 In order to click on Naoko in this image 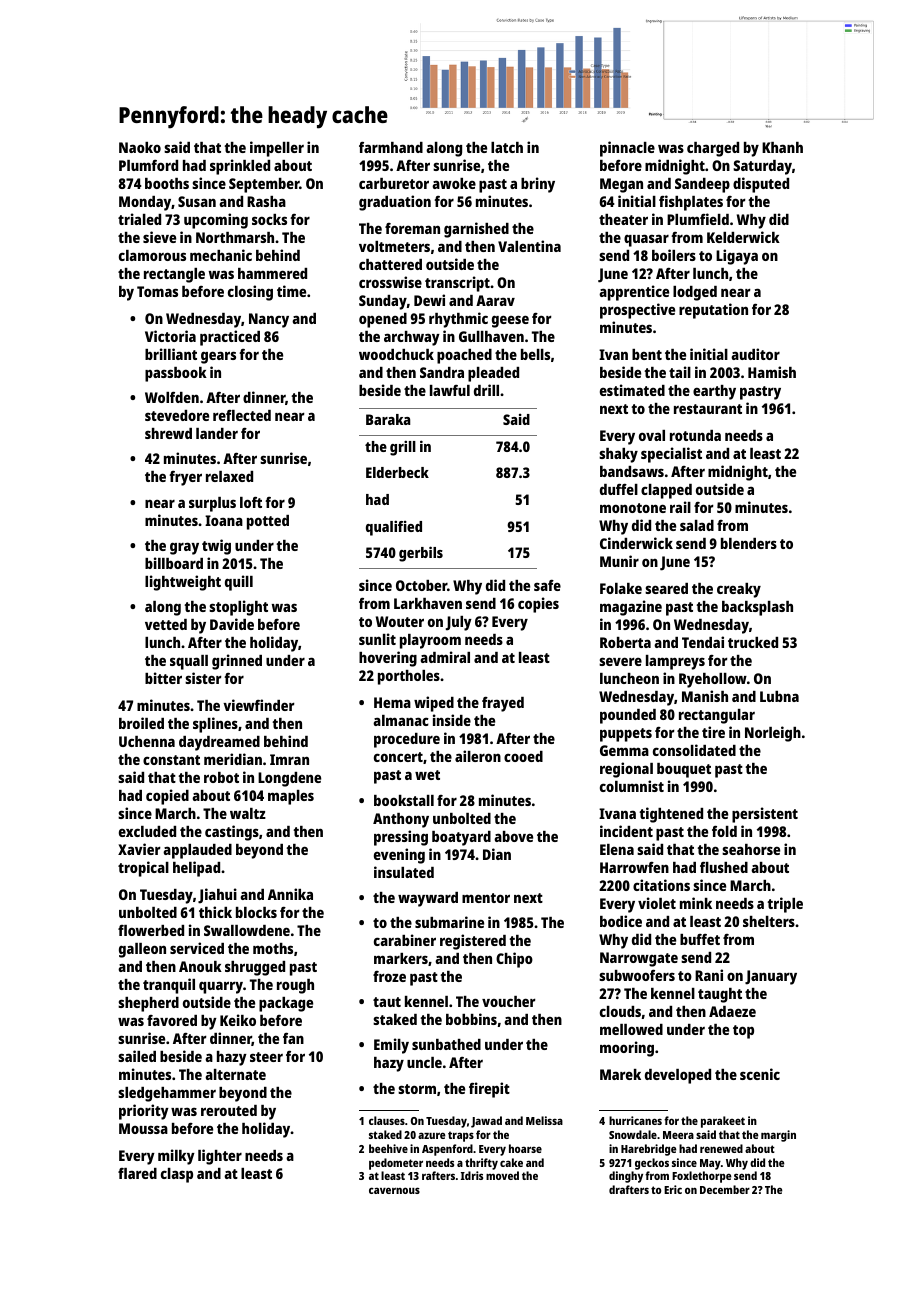, I will do `click(140, 147)`.
